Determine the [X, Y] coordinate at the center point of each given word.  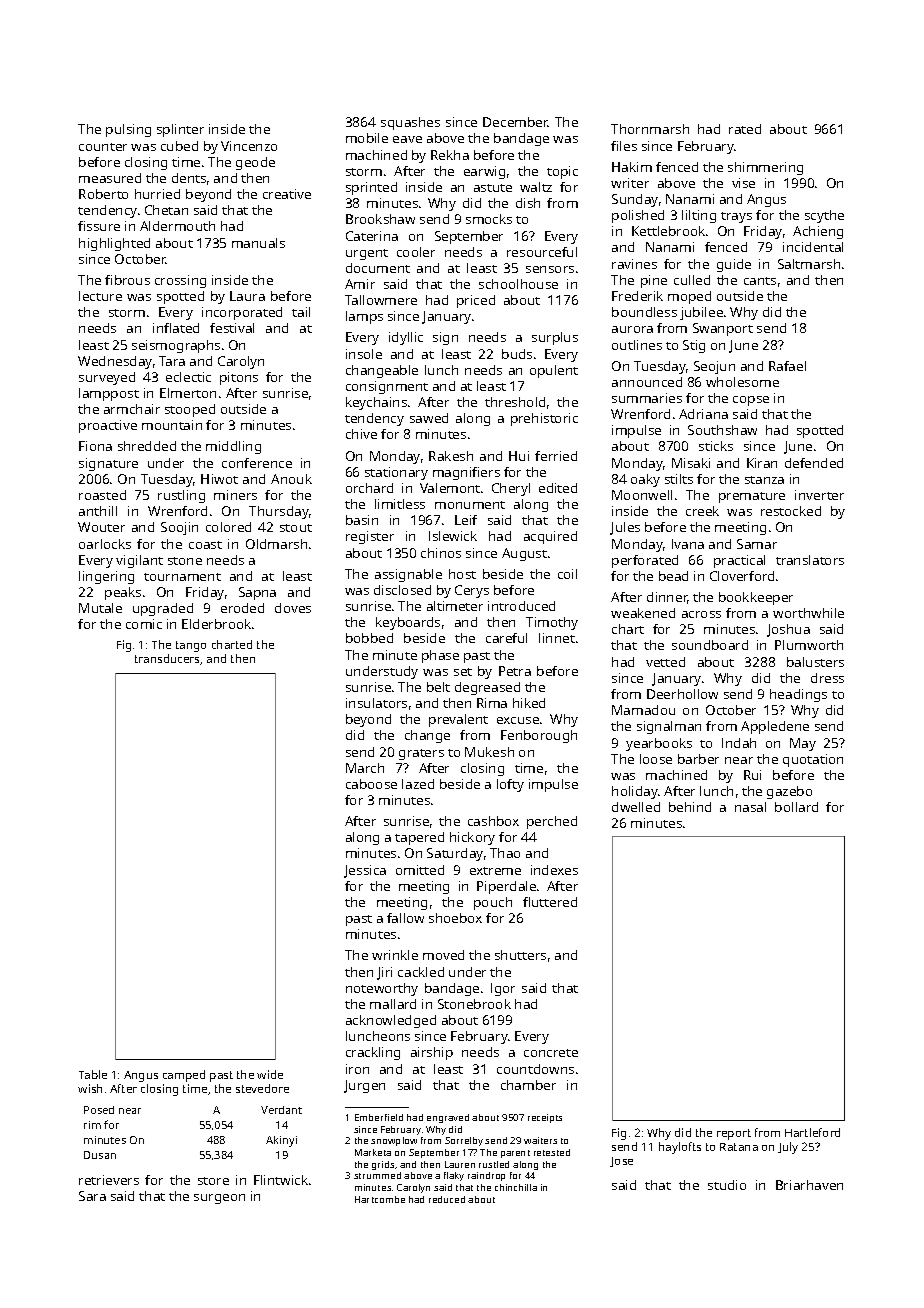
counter [103, 147]
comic [144, 624]
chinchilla [516, 1187]
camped [184, 1076]
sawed [429, 418]
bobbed [369, 638]
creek [702, 511]
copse [751, 401]
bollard [796, 807]
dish [528, 203]
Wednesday [115, 362]
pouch [493, 903]
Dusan [100, 1155]
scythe [824, 216]
